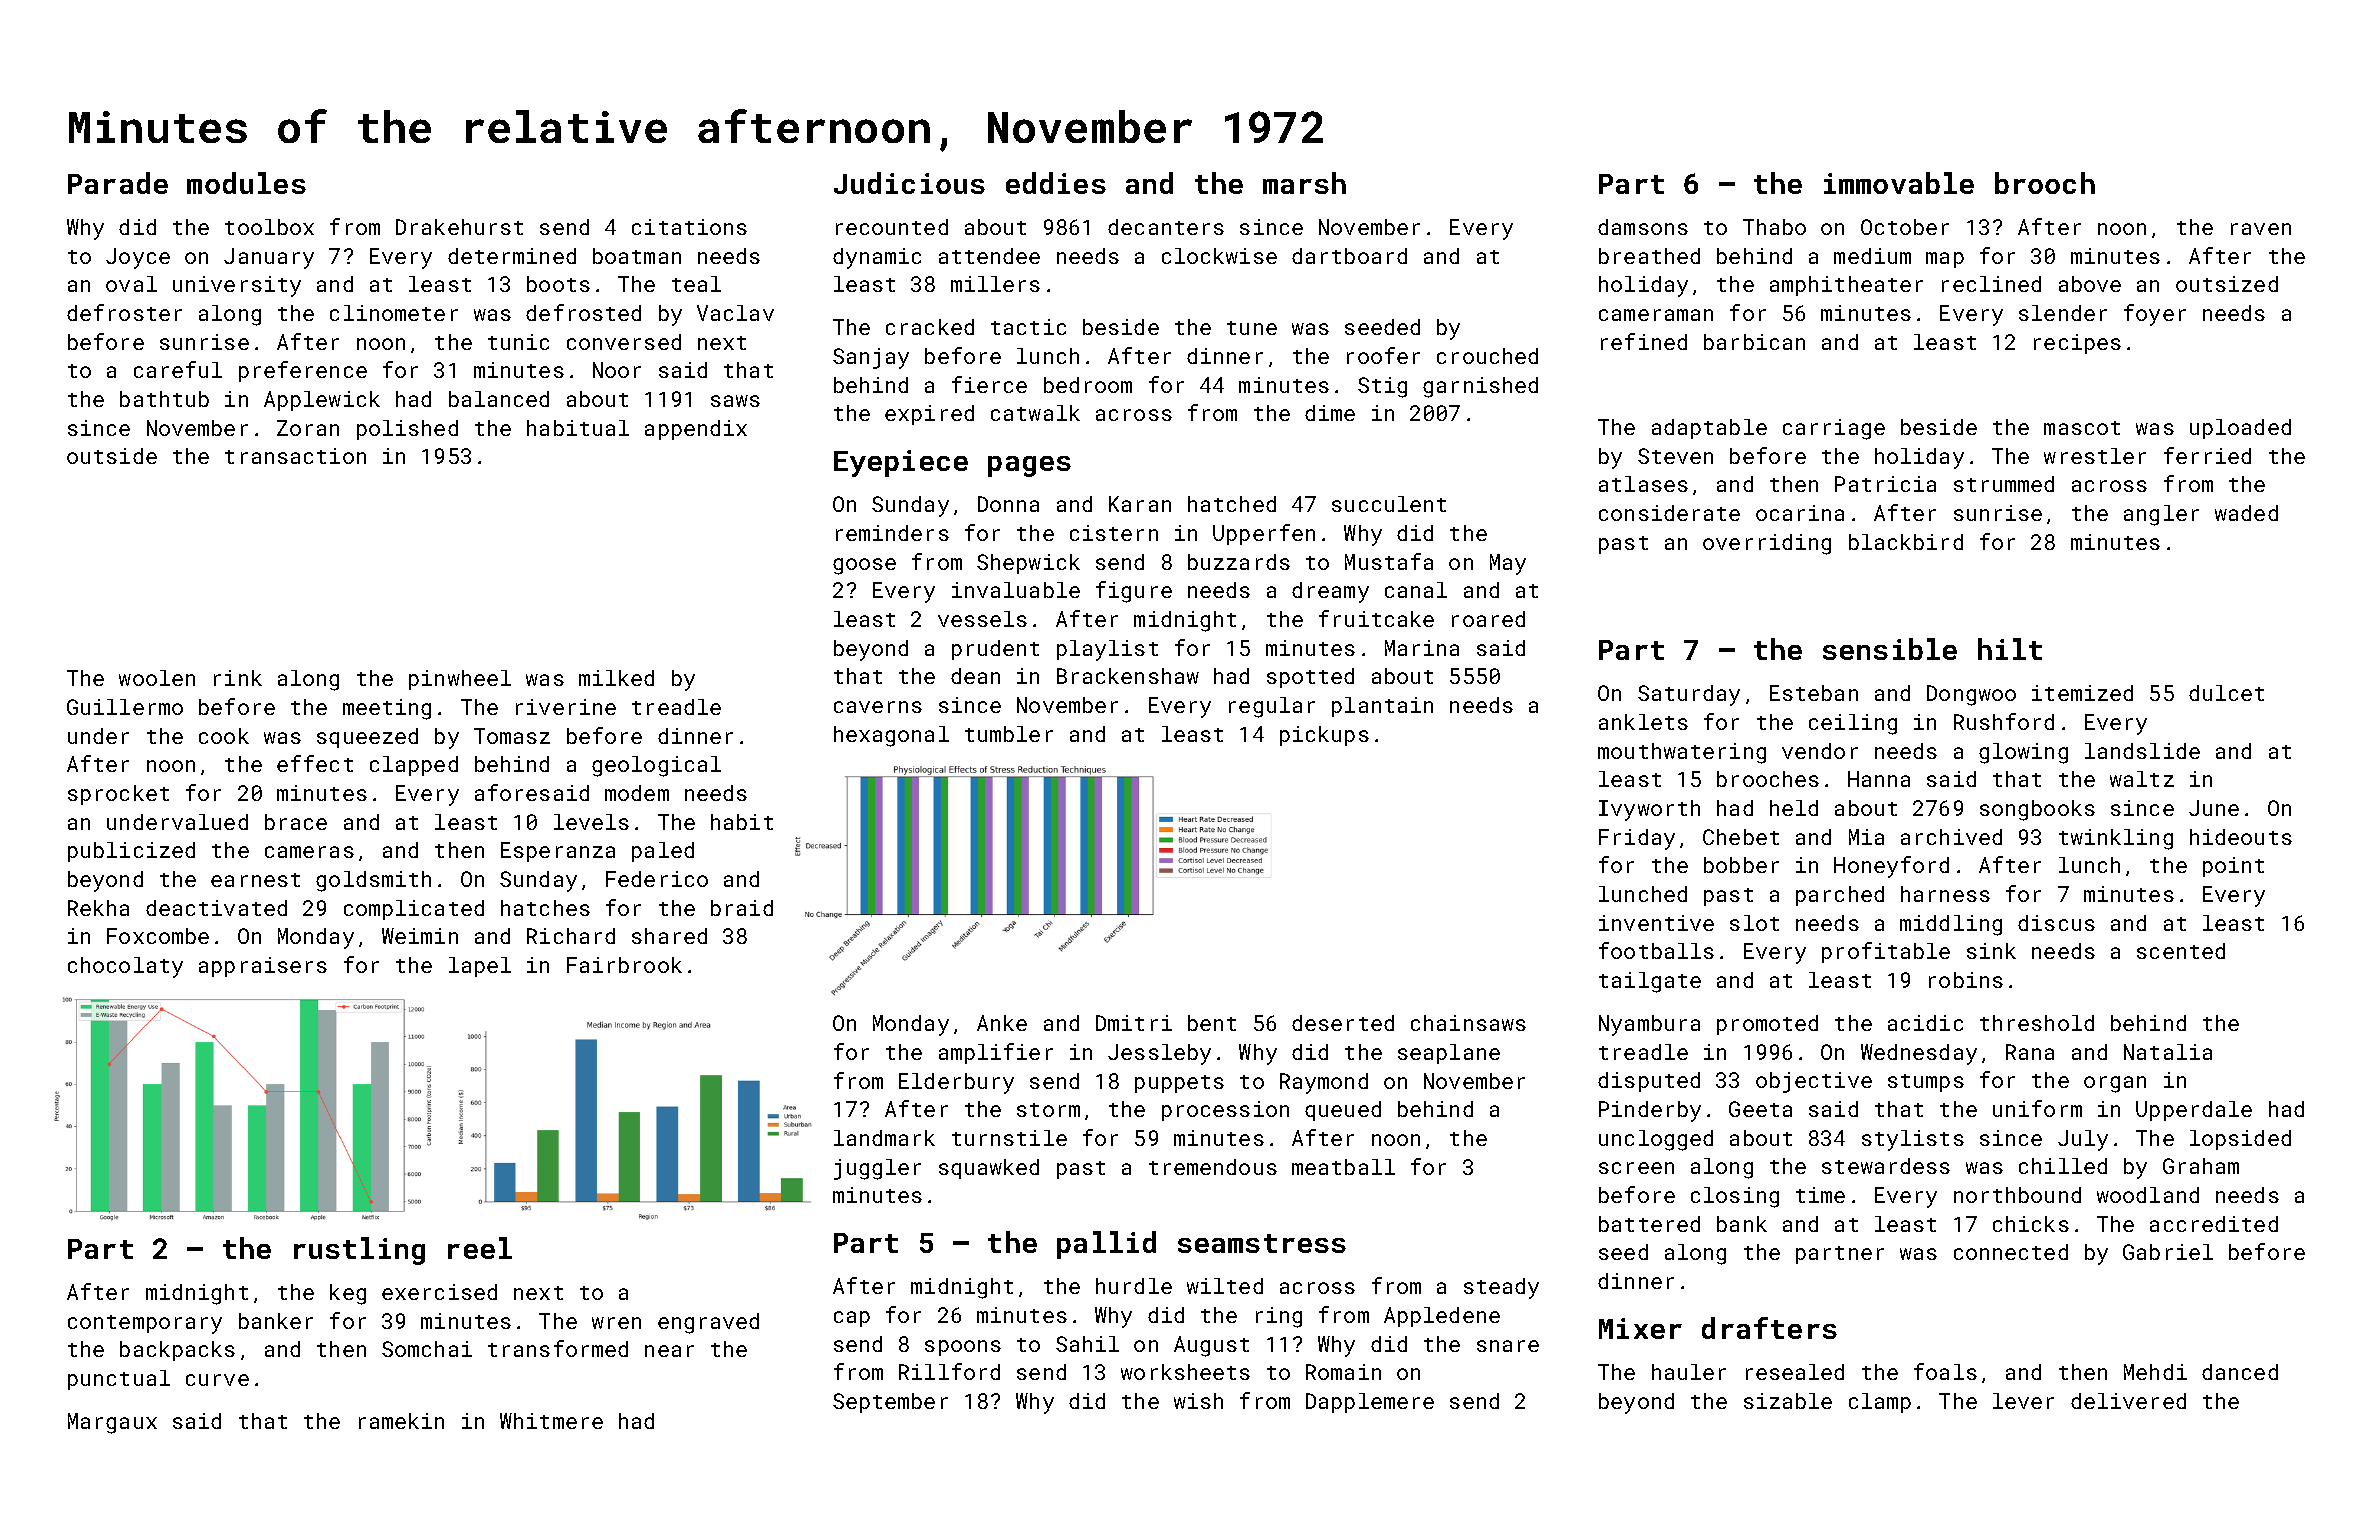  Describe the element at coordinates (246, 183) in the image. I see `modules` at that location.
